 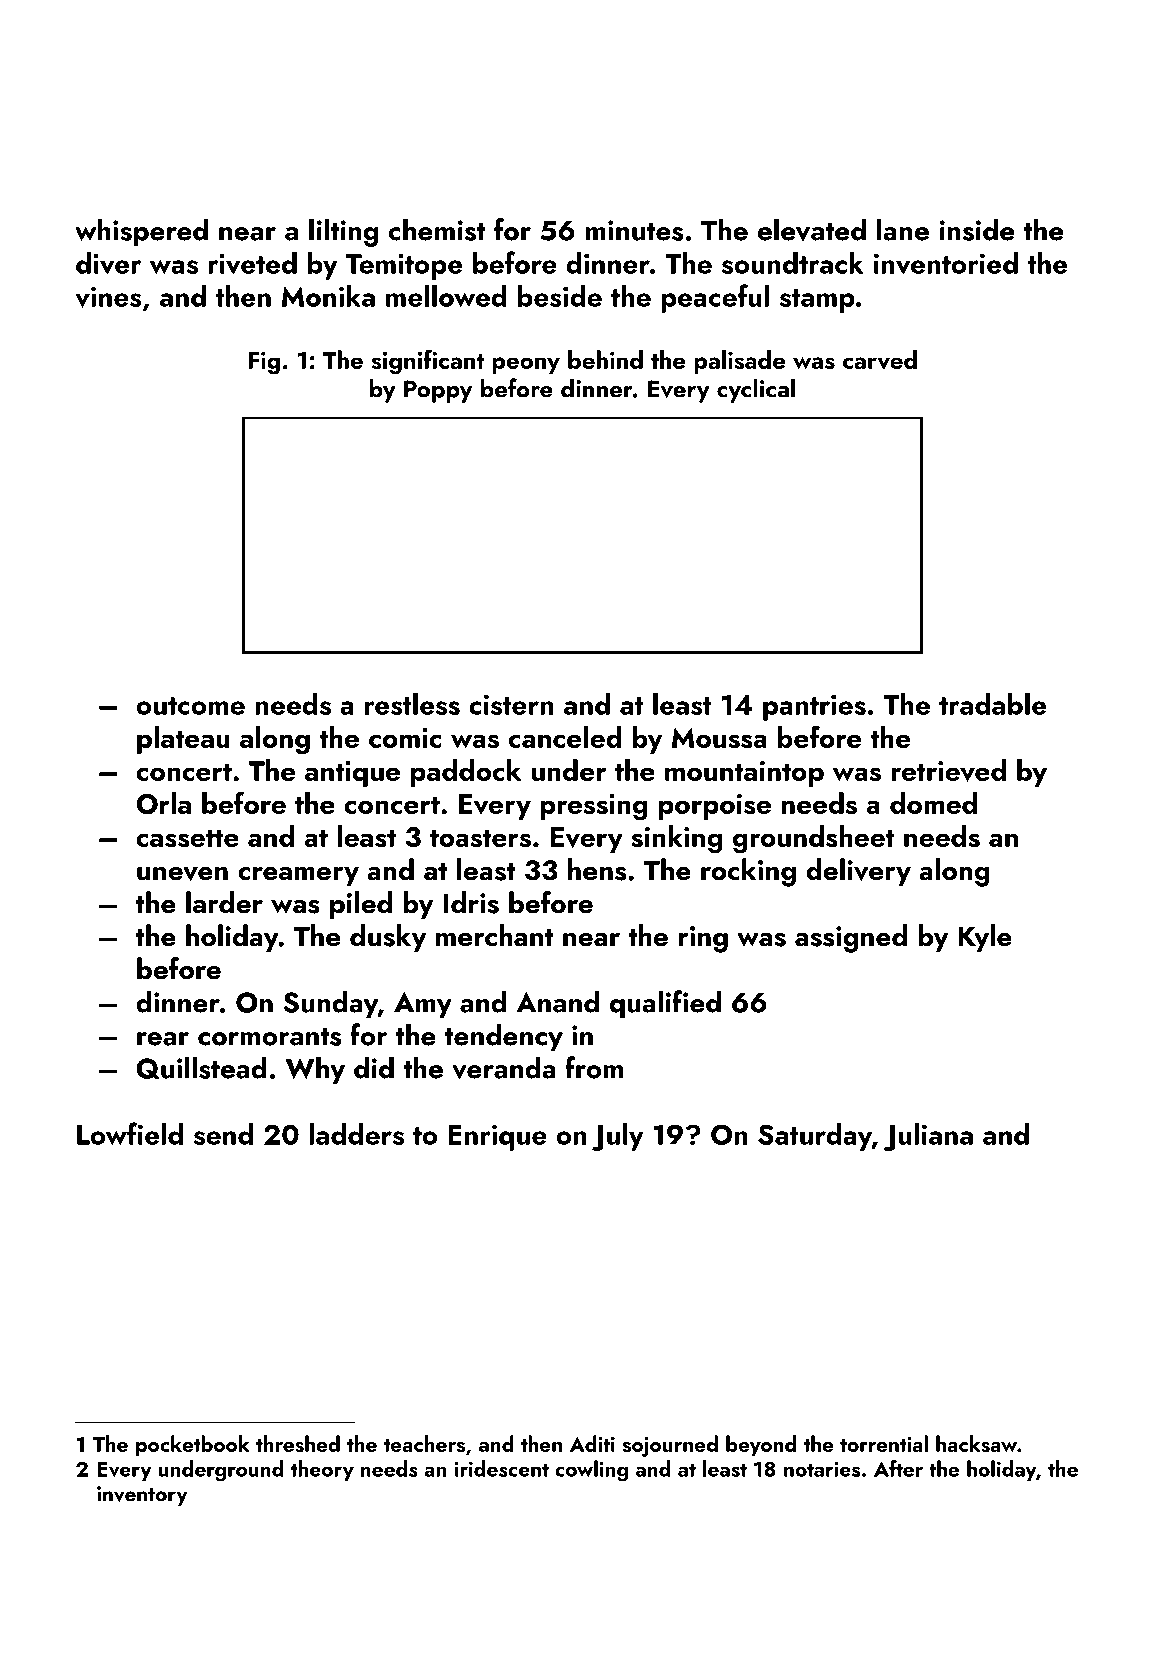 What do you see at coordinates (815, 1137) in the screenshot?
I see `Saturday` at bounding box center [815, 1137].
